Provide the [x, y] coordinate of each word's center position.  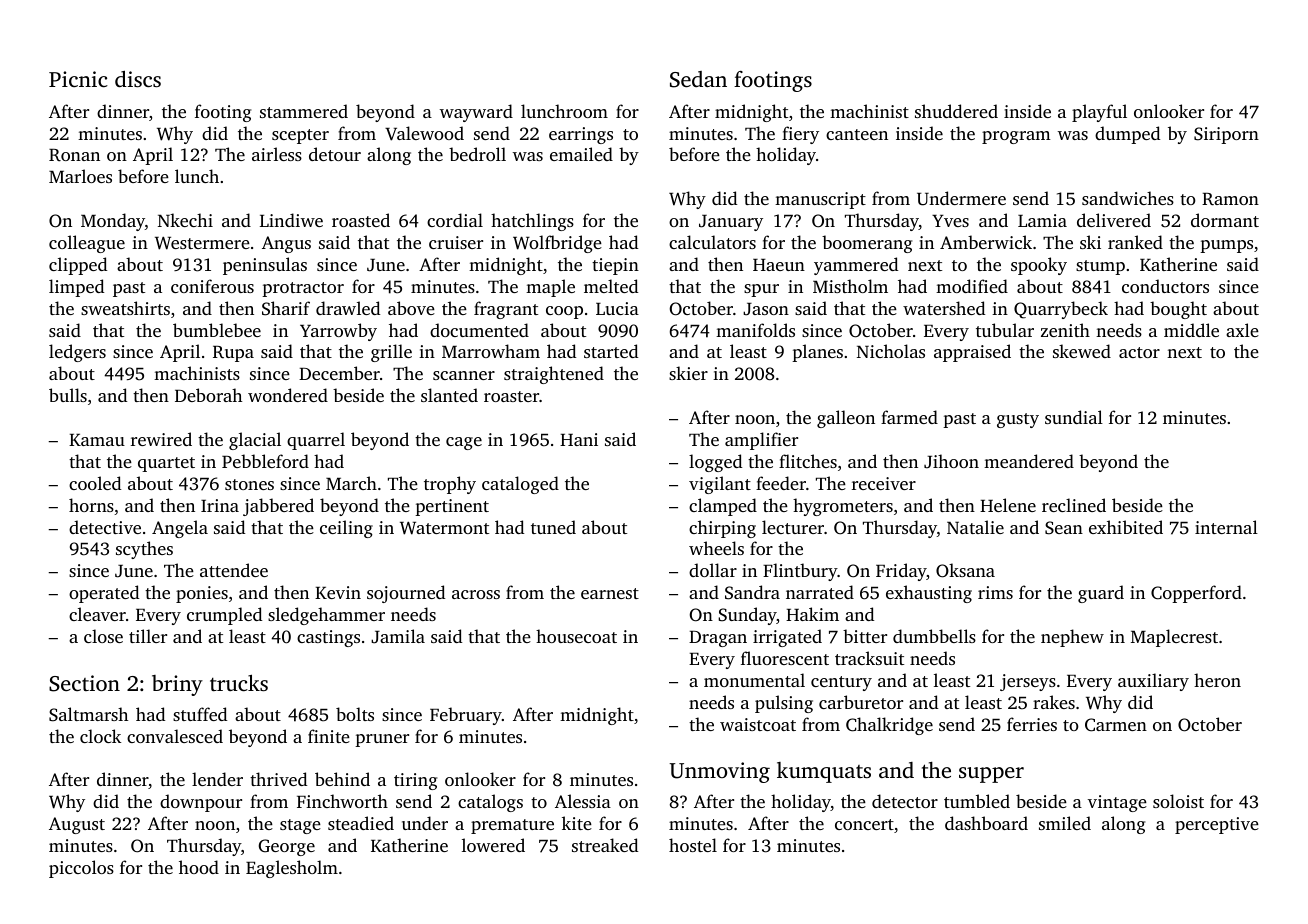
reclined [1074, 505]
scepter [300, 136]
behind [342, 779]
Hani [579, 439]
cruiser [456, 242]
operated [104, 594]
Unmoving [719, 772]
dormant [1225, 220]
